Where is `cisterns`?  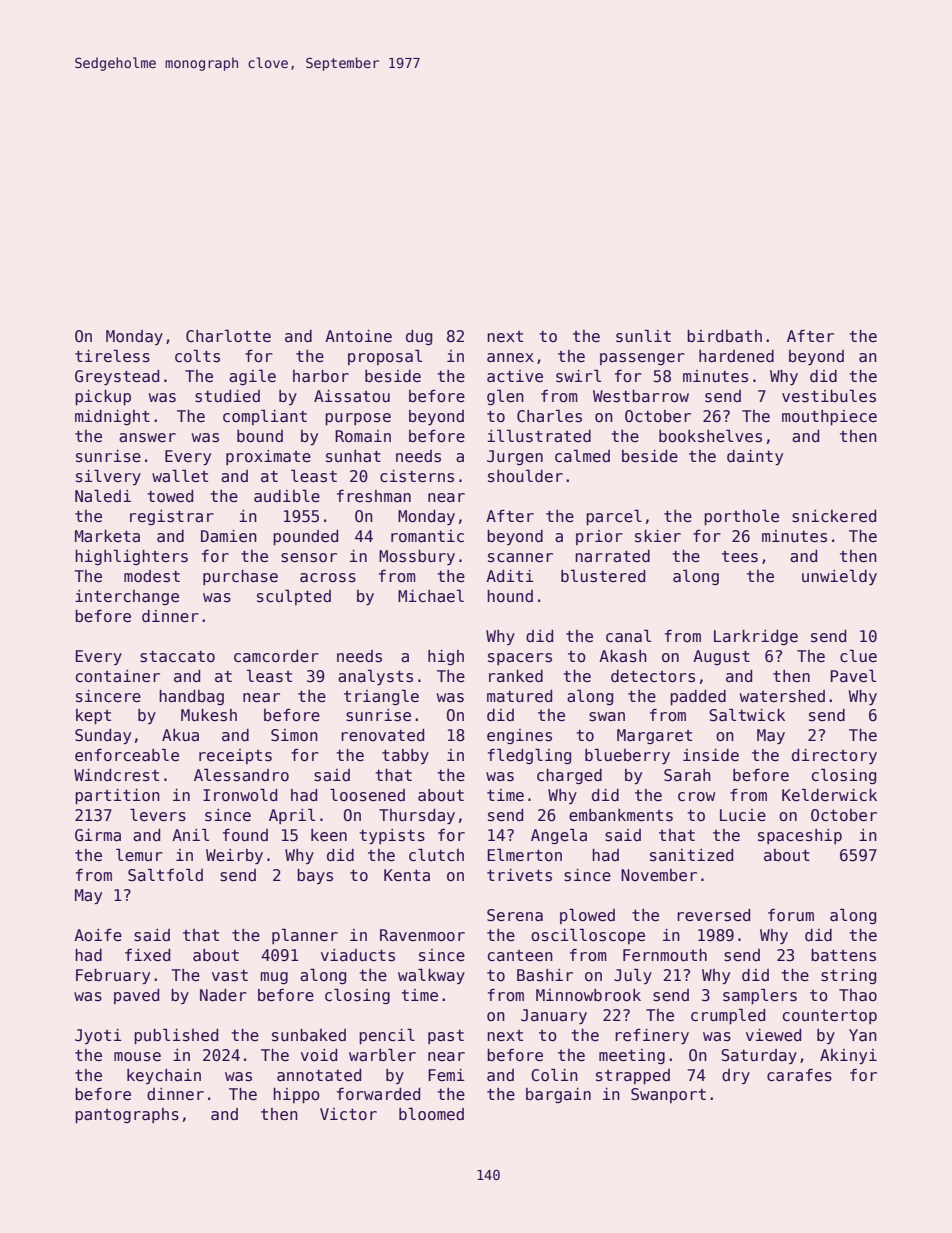
cisterns is located at coordinates (417, 476).
